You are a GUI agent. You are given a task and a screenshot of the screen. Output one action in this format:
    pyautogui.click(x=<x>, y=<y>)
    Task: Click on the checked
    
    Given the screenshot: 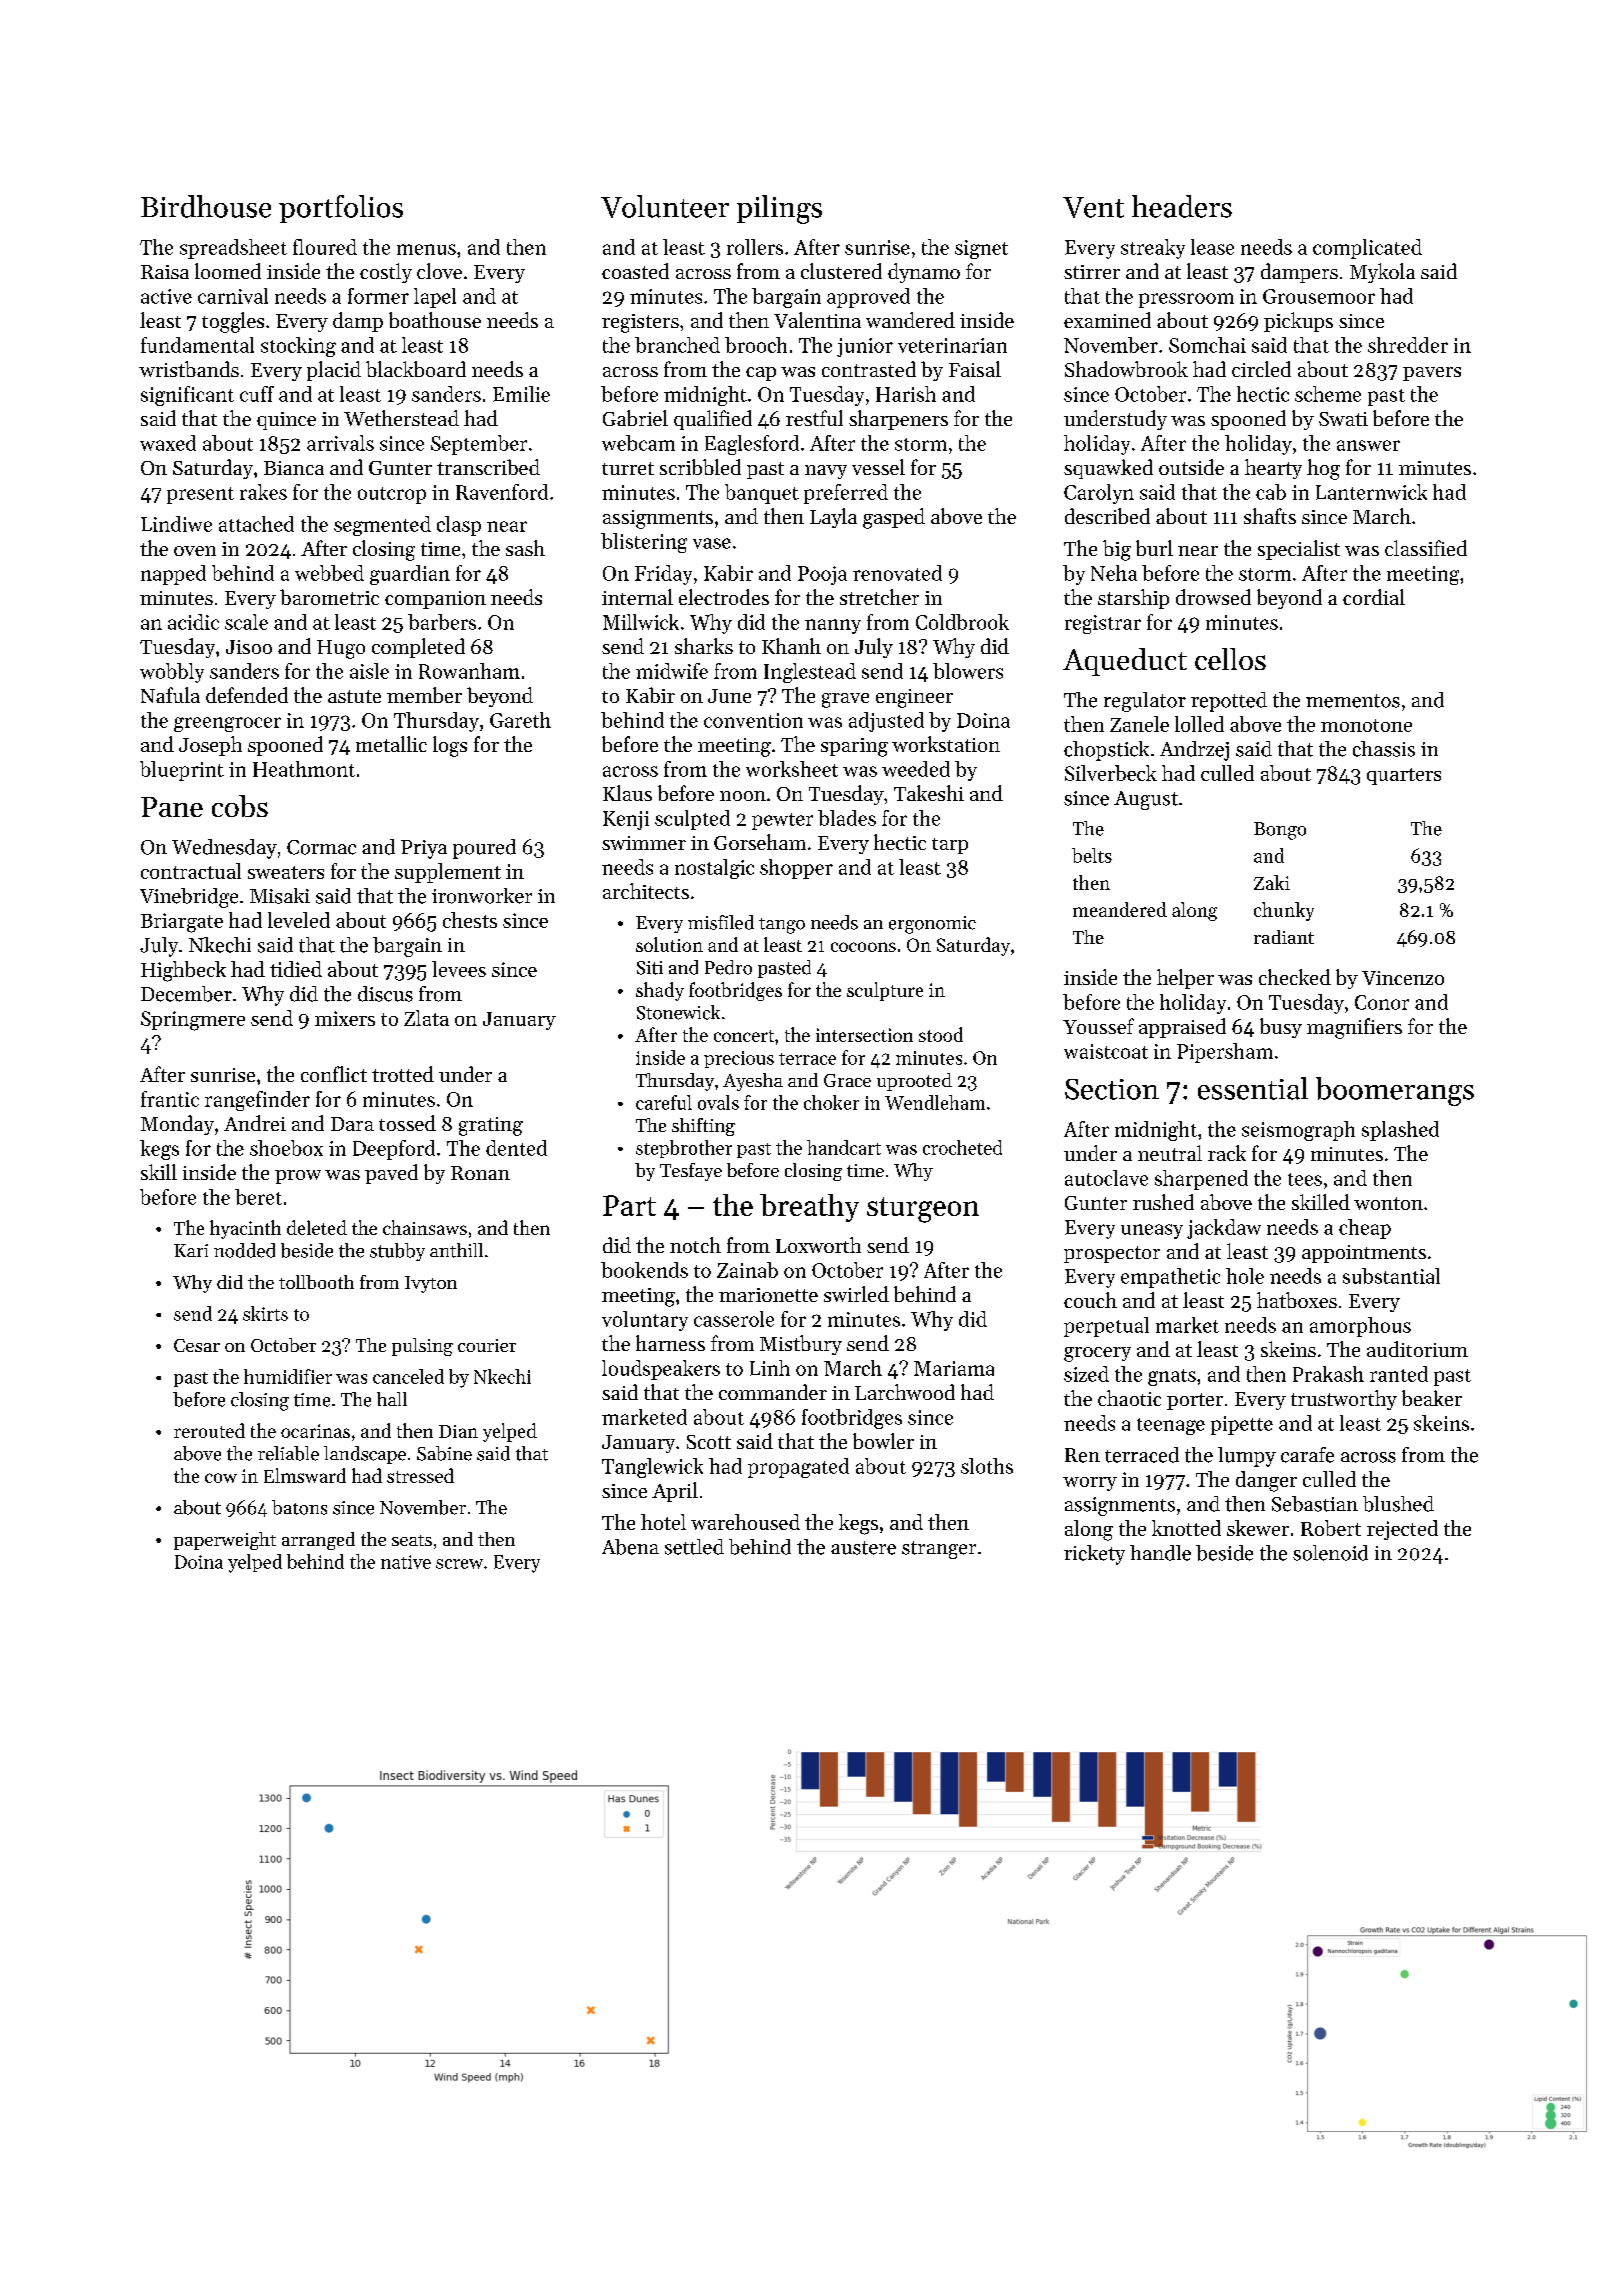 What is the action you would take?
    pyautogui.click(x=1295, y=977)
